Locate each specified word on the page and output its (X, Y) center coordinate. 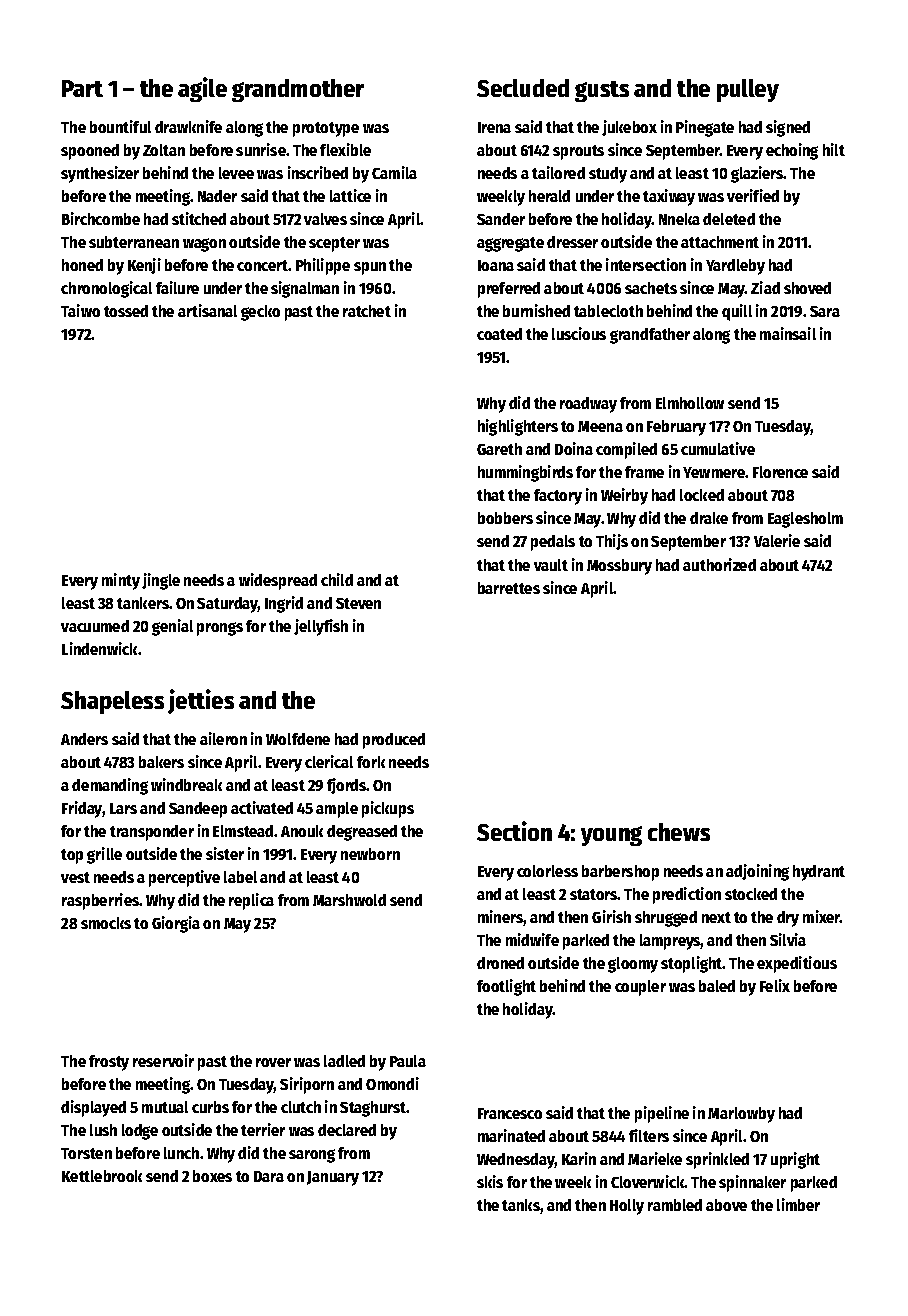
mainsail (788, 333)
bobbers (505, 518)
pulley (748, 90)
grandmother (298, 90)
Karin (579, 1158)
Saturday (227, 605)
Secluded (523, 88)
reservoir (163, 1060)
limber (798, 1204)
